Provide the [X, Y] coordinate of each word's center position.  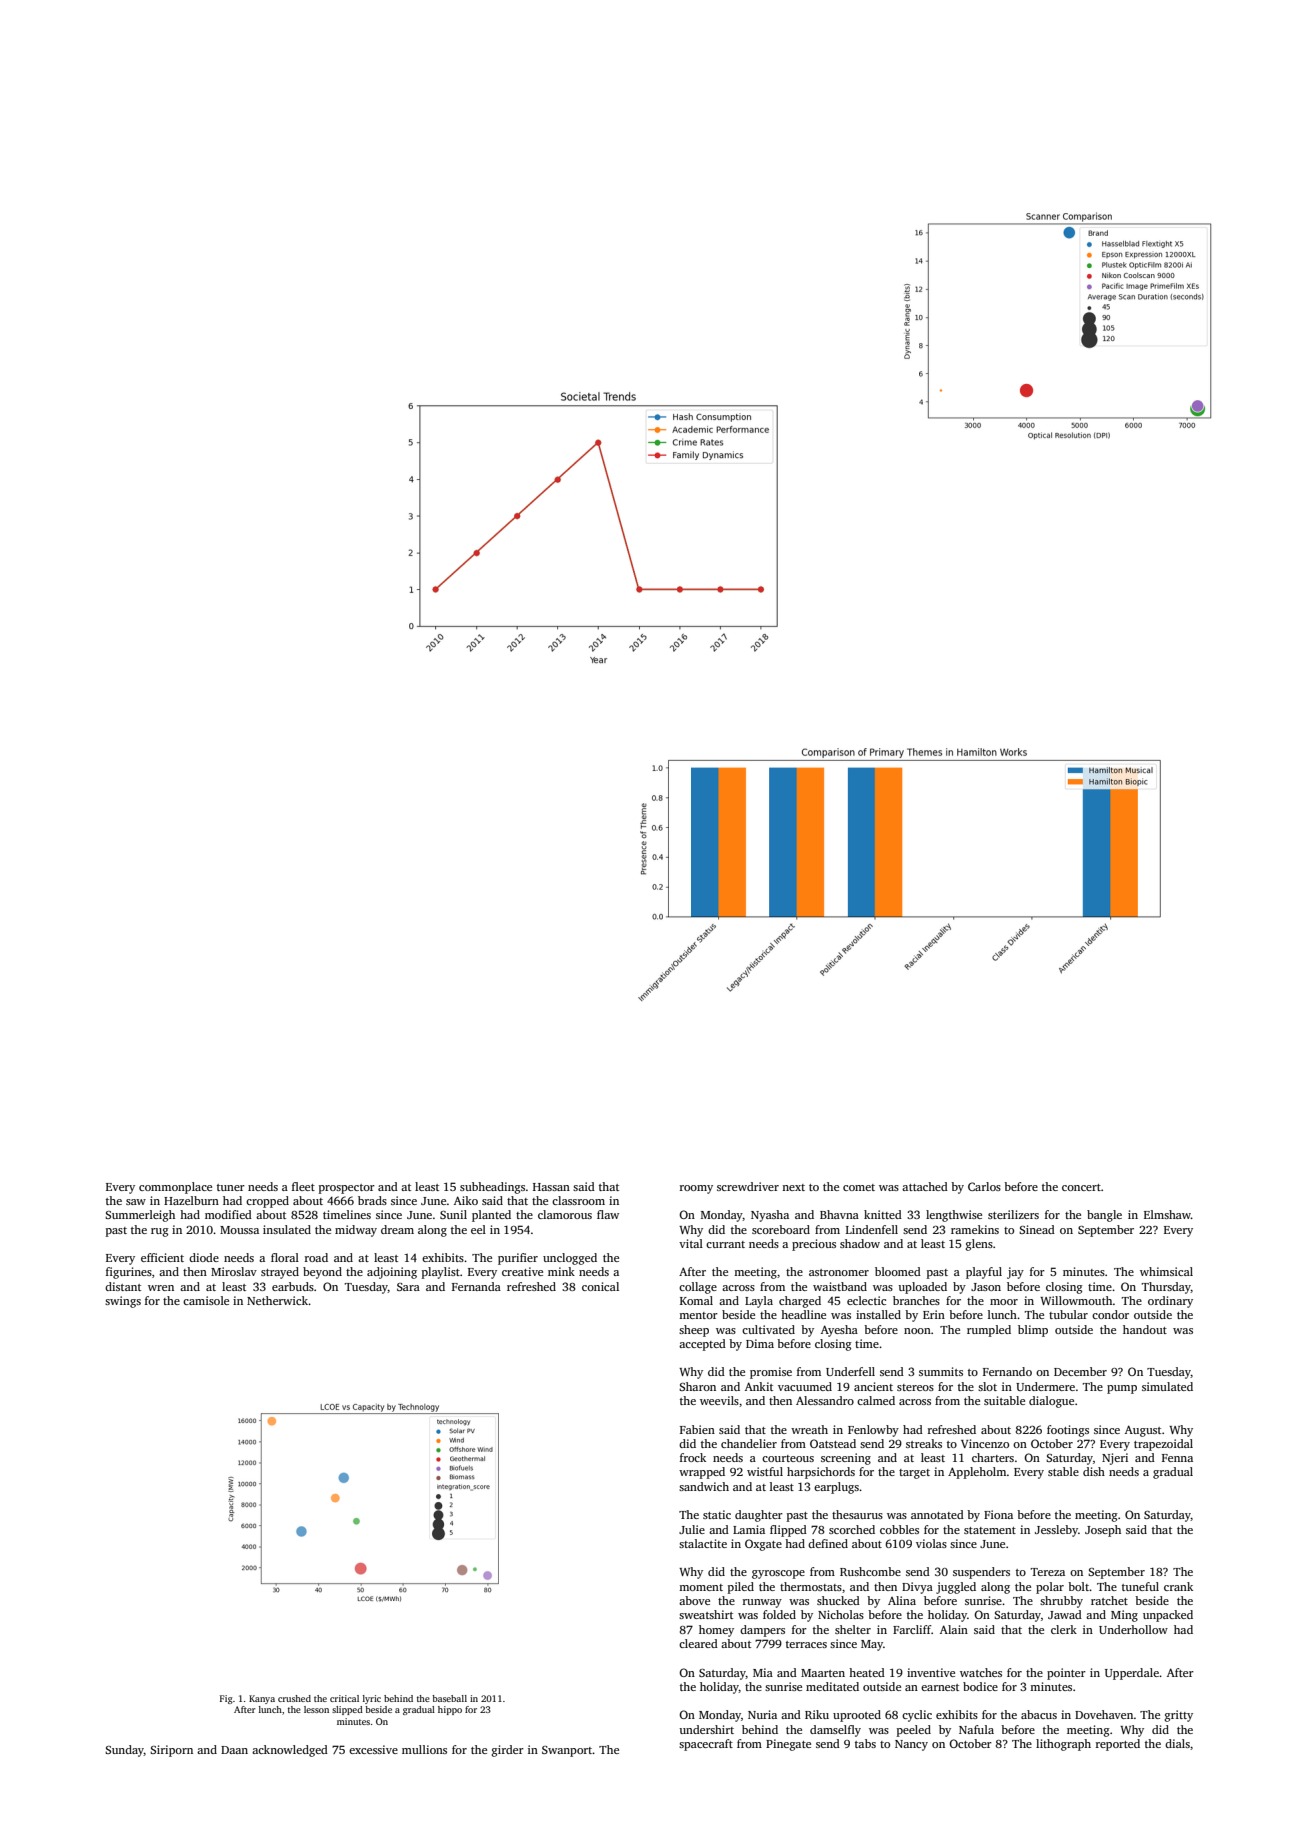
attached [925, 1186]
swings [123, 1302]
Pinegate [788, 1745]
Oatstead [833, 1443]
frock [693, 1457]
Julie [692, 1529]
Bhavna [839, 1214]
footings [1068, 1431]
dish [1094, 1471]
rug [160, 1232]
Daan [234, 1750]
